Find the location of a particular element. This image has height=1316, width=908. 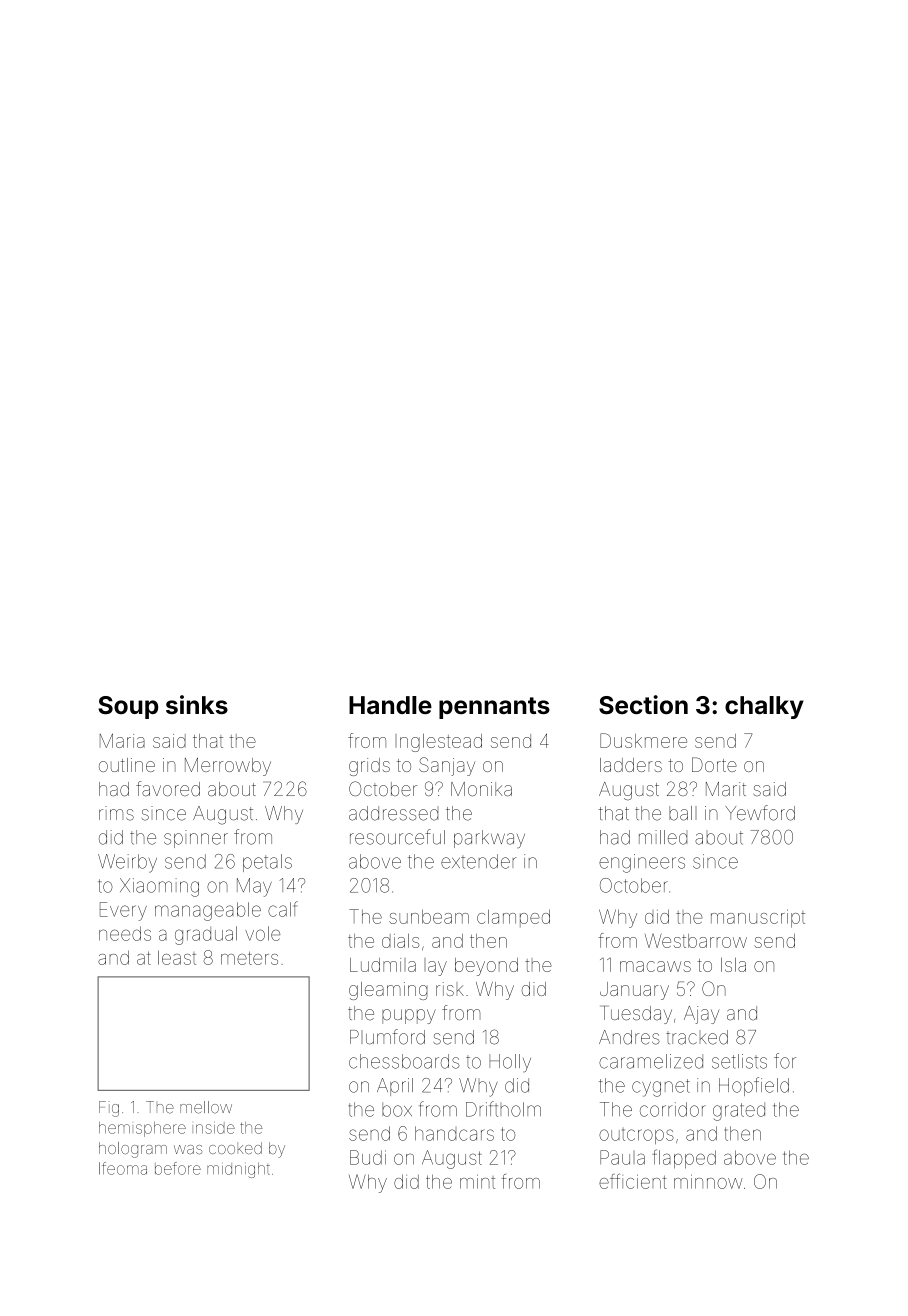

Maria is located at coordinates (122, 740).
